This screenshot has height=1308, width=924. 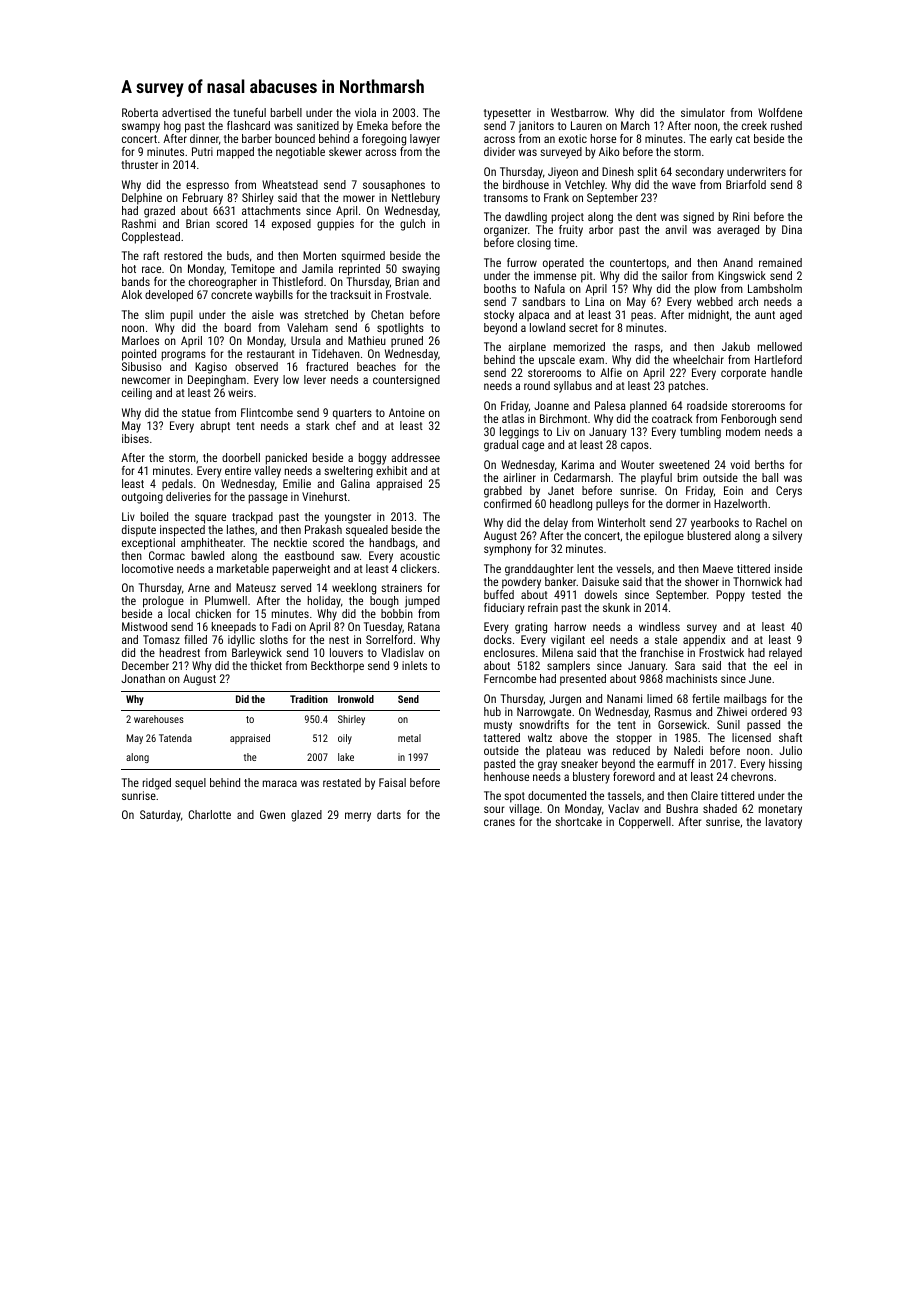 What do you see at coordinates (748, 420) in the screenshot?
I see `Fenborough` at bounding box center [748, 420].
